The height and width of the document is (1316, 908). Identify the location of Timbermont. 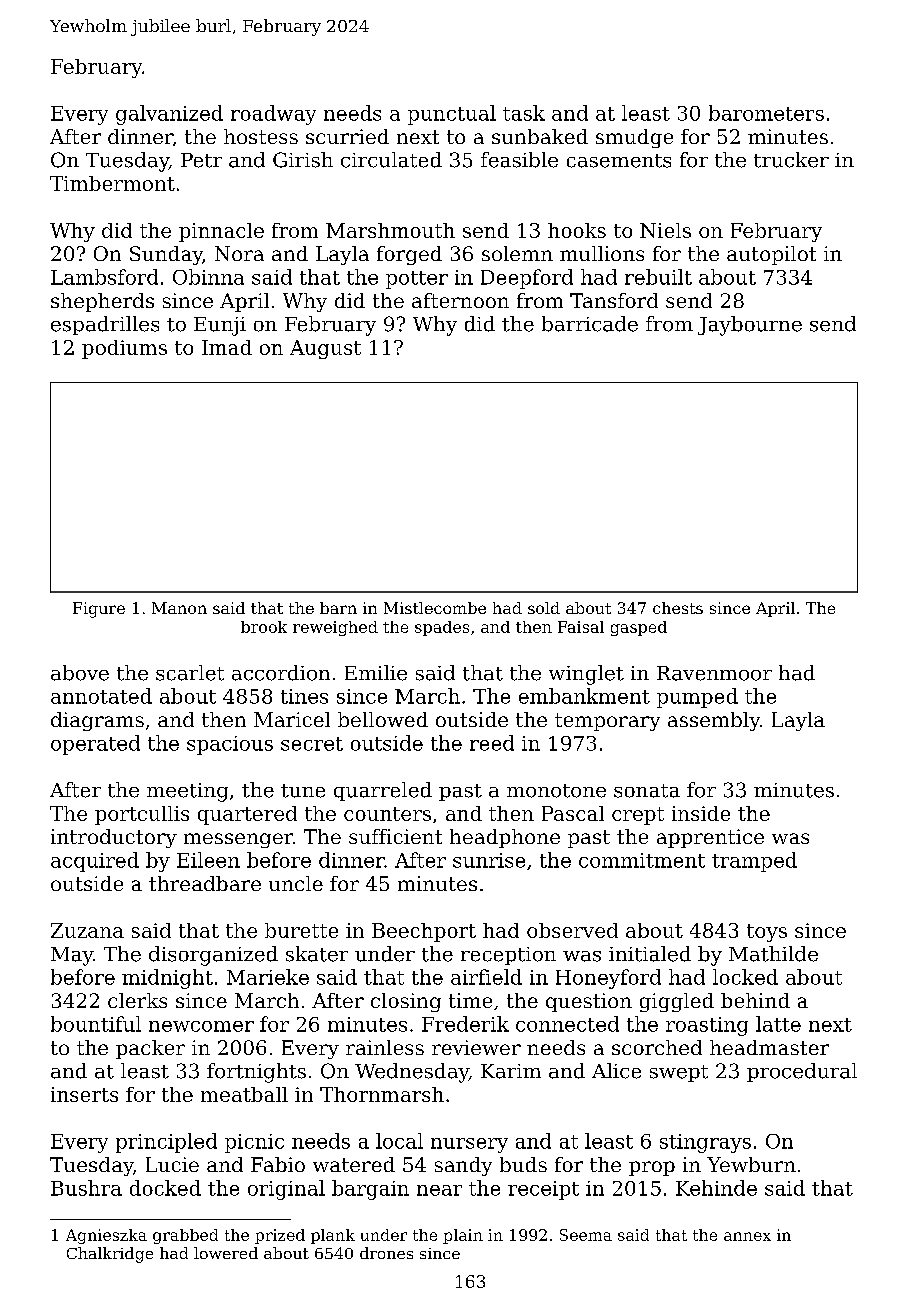
(112, 183).
